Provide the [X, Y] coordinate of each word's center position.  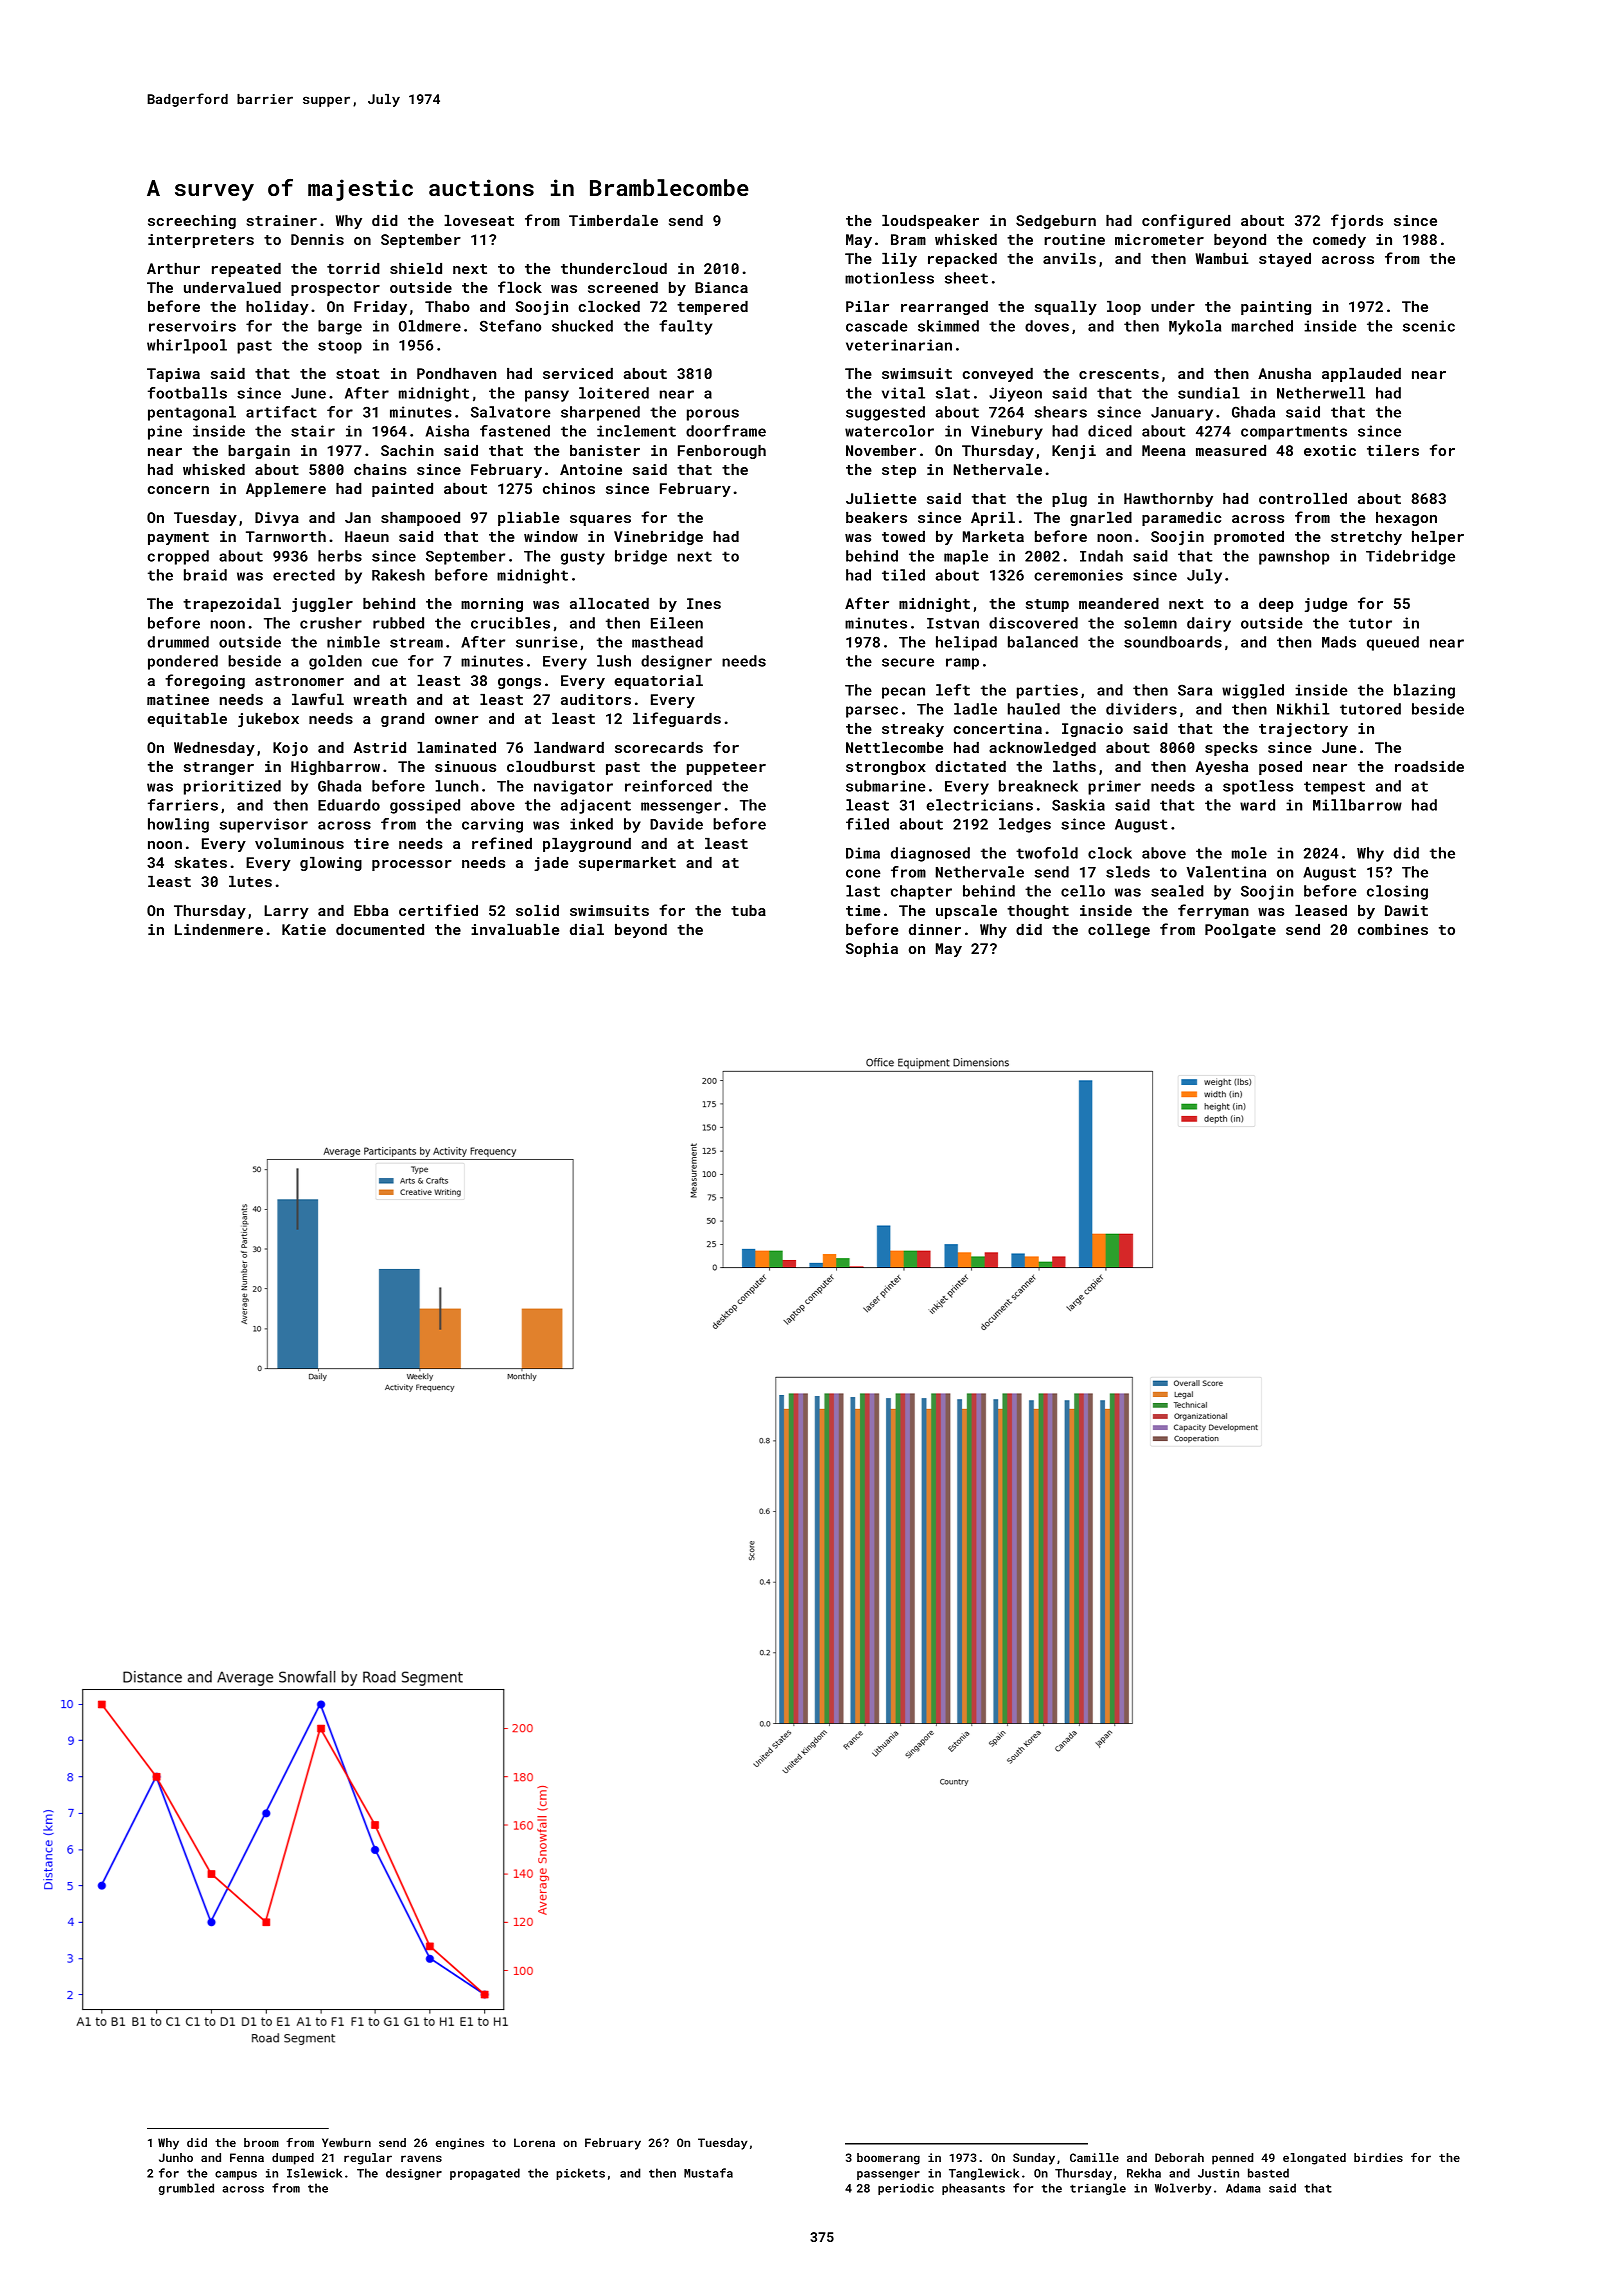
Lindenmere [219, 929]
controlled [1303, 498]
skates [201, 862]
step [899, 471]
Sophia [872, 950]
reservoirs [192, 326]
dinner [935, 929]
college [1119, 931]
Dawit [1406, 910]
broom [261, 2142]
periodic [906, 2189]
